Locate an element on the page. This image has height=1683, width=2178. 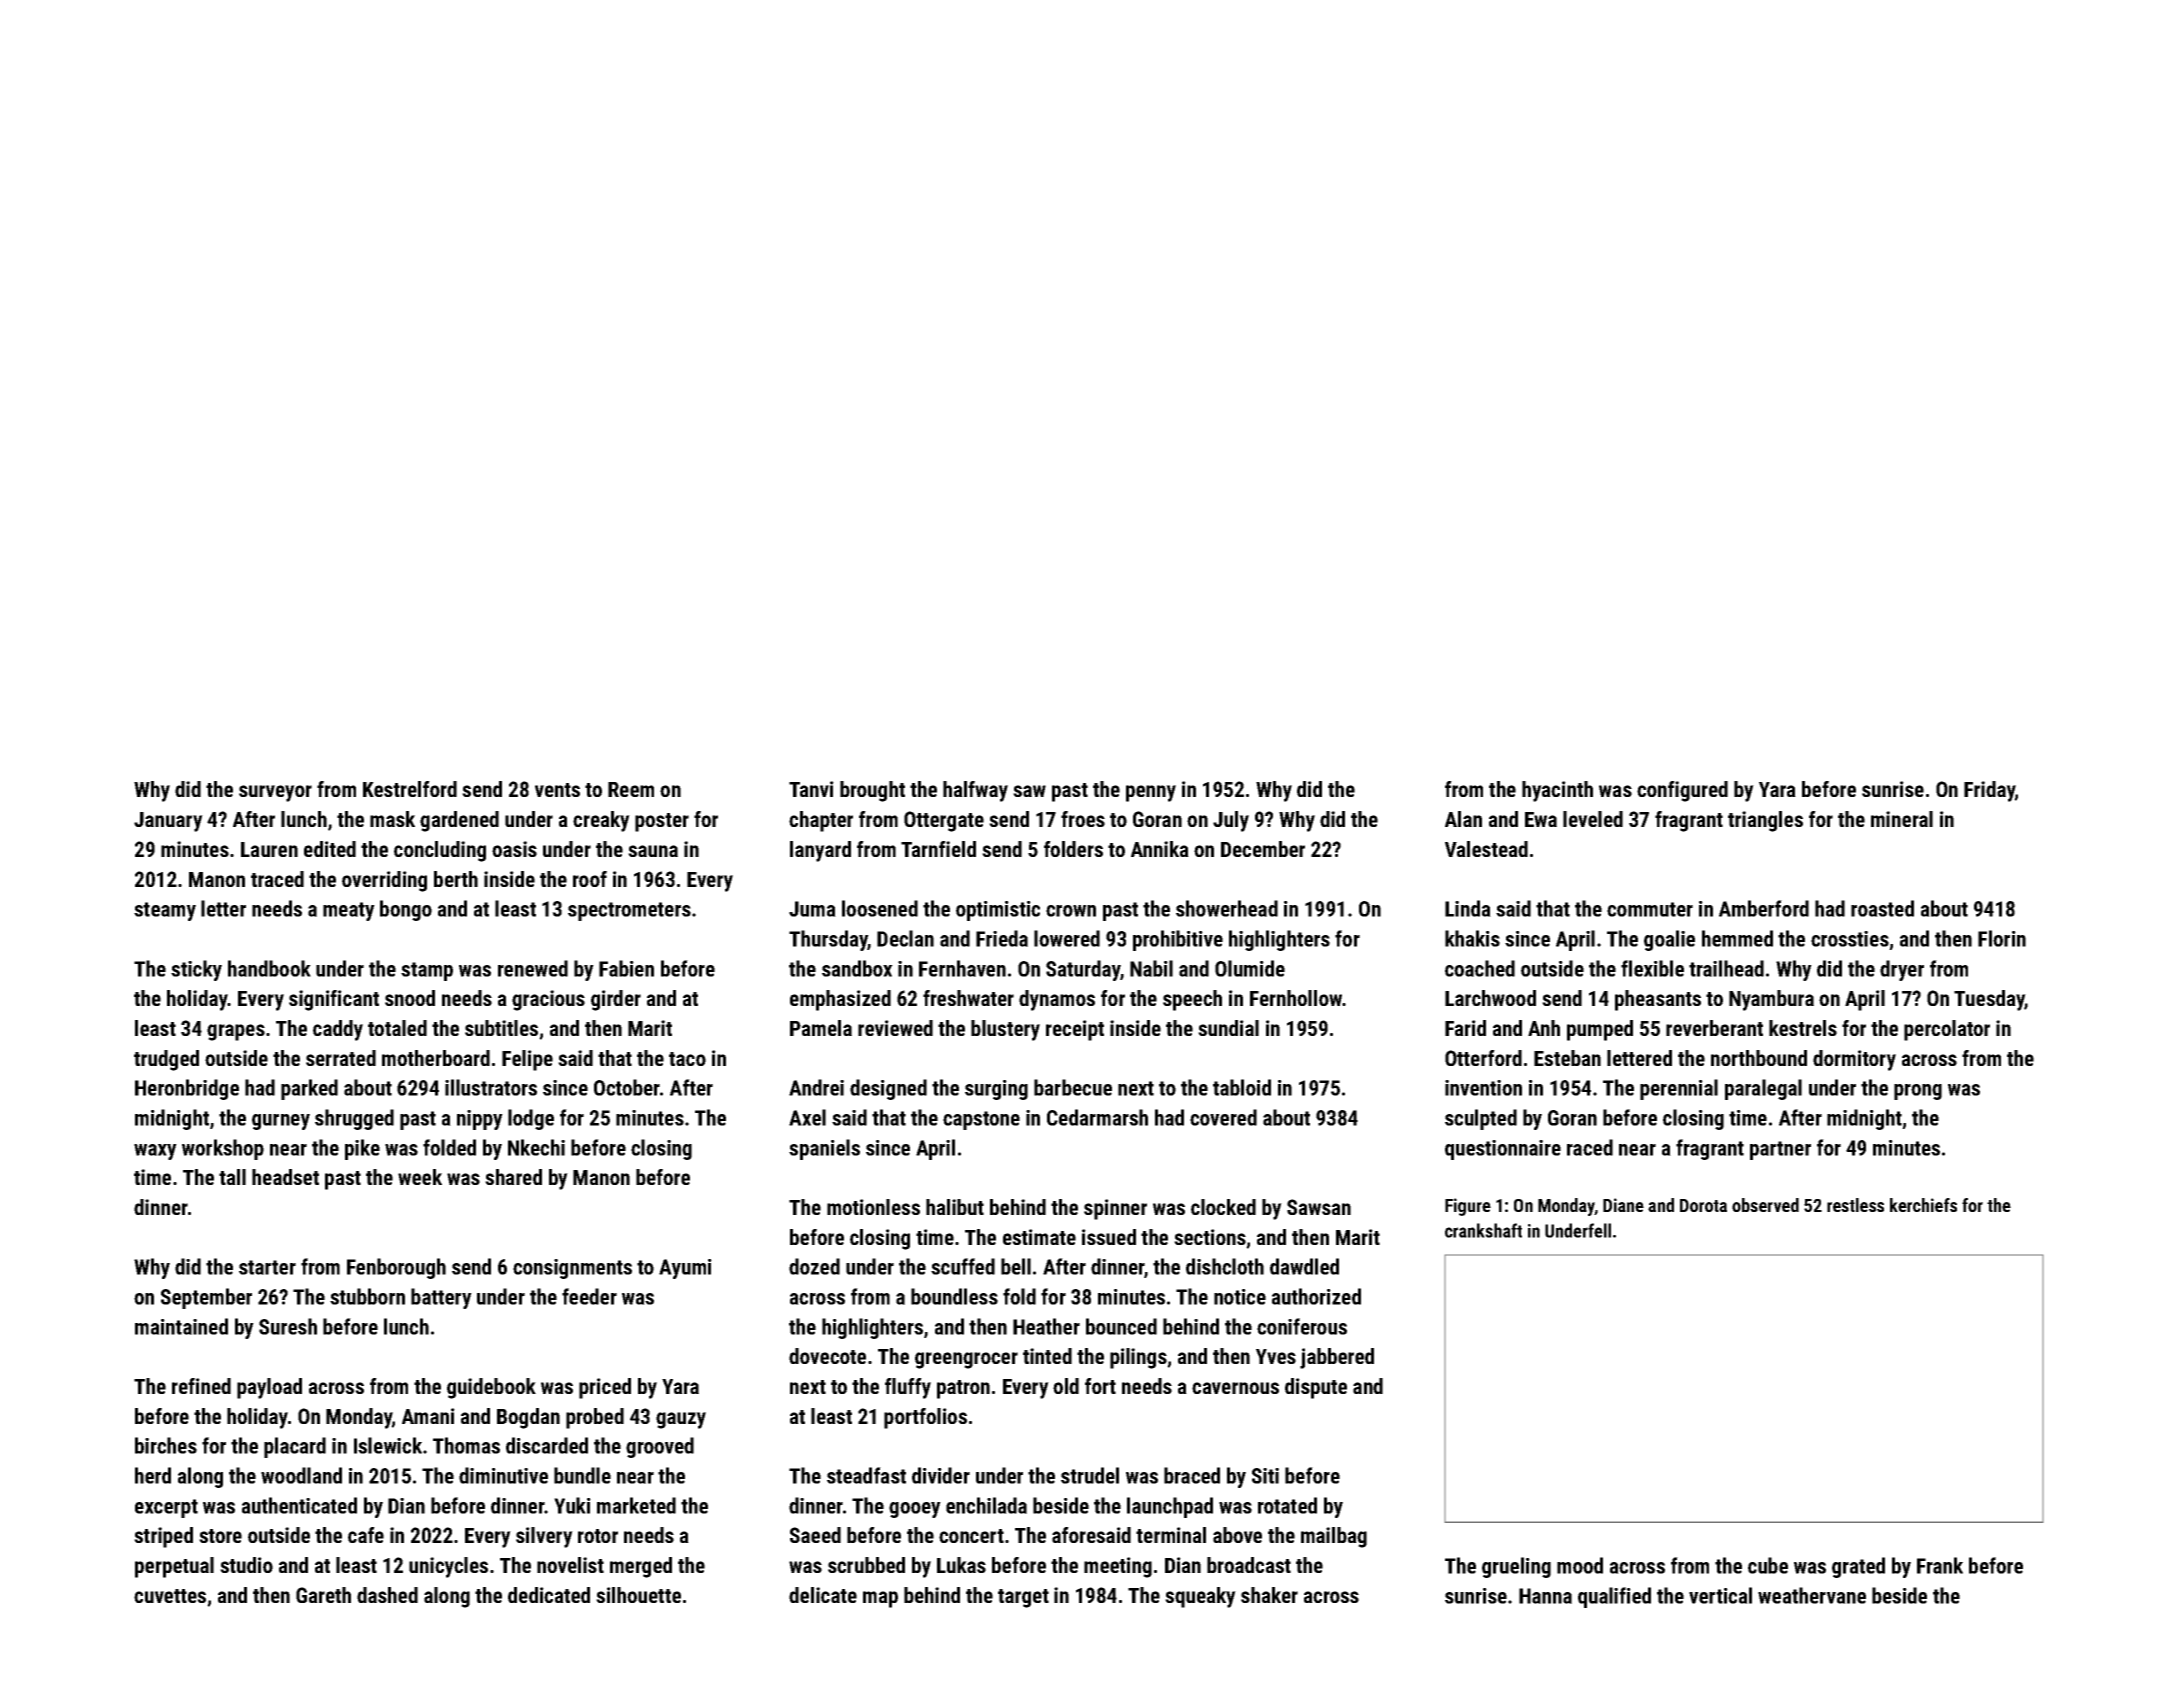
Florin is located at coordinates (2002, 938).
